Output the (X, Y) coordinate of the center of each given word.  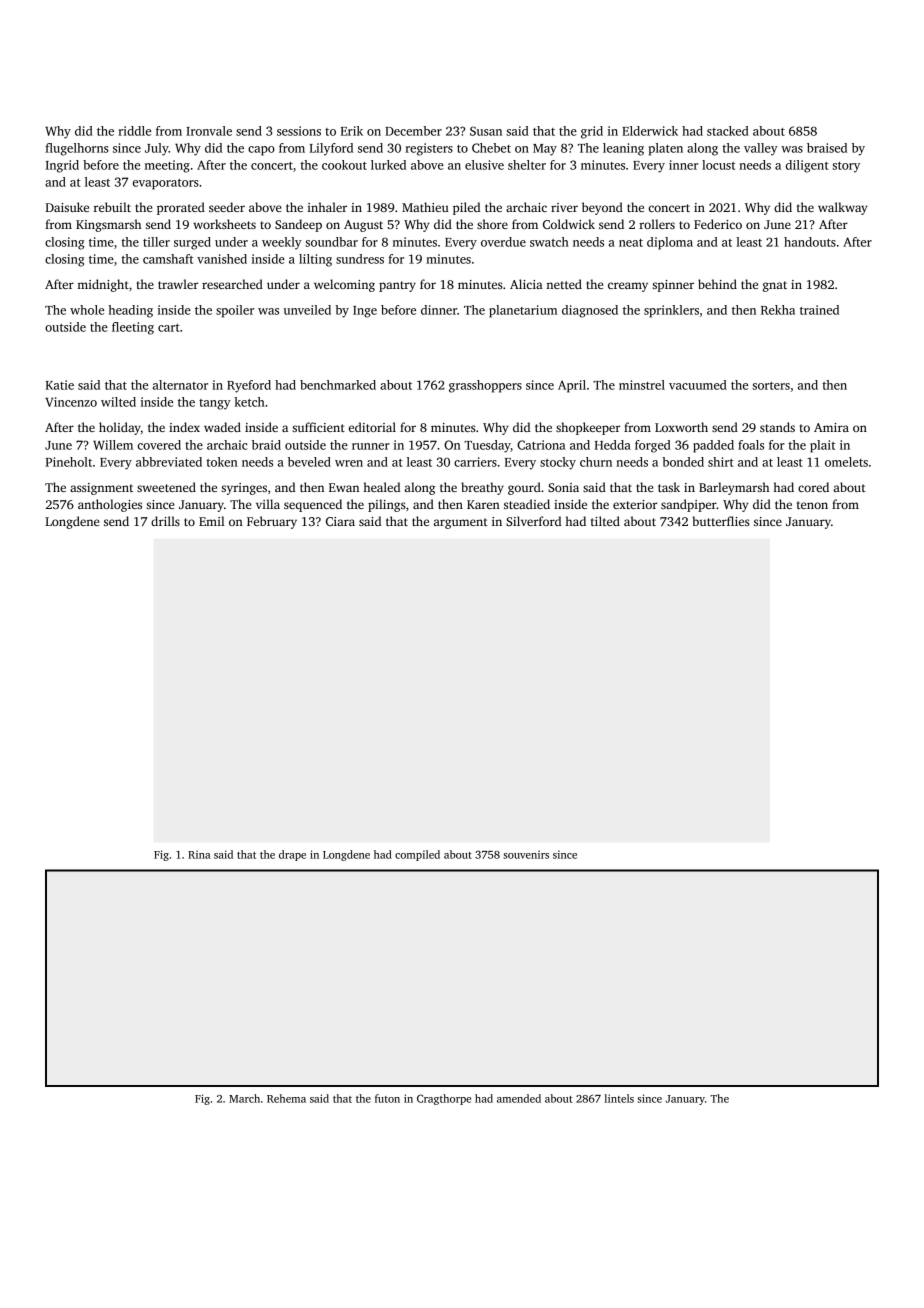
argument (461, 523)
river (564, 207)
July (157, 149)
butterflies (721, 521)
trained (819, 310)
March (244, 1098)
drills (165, 521)
